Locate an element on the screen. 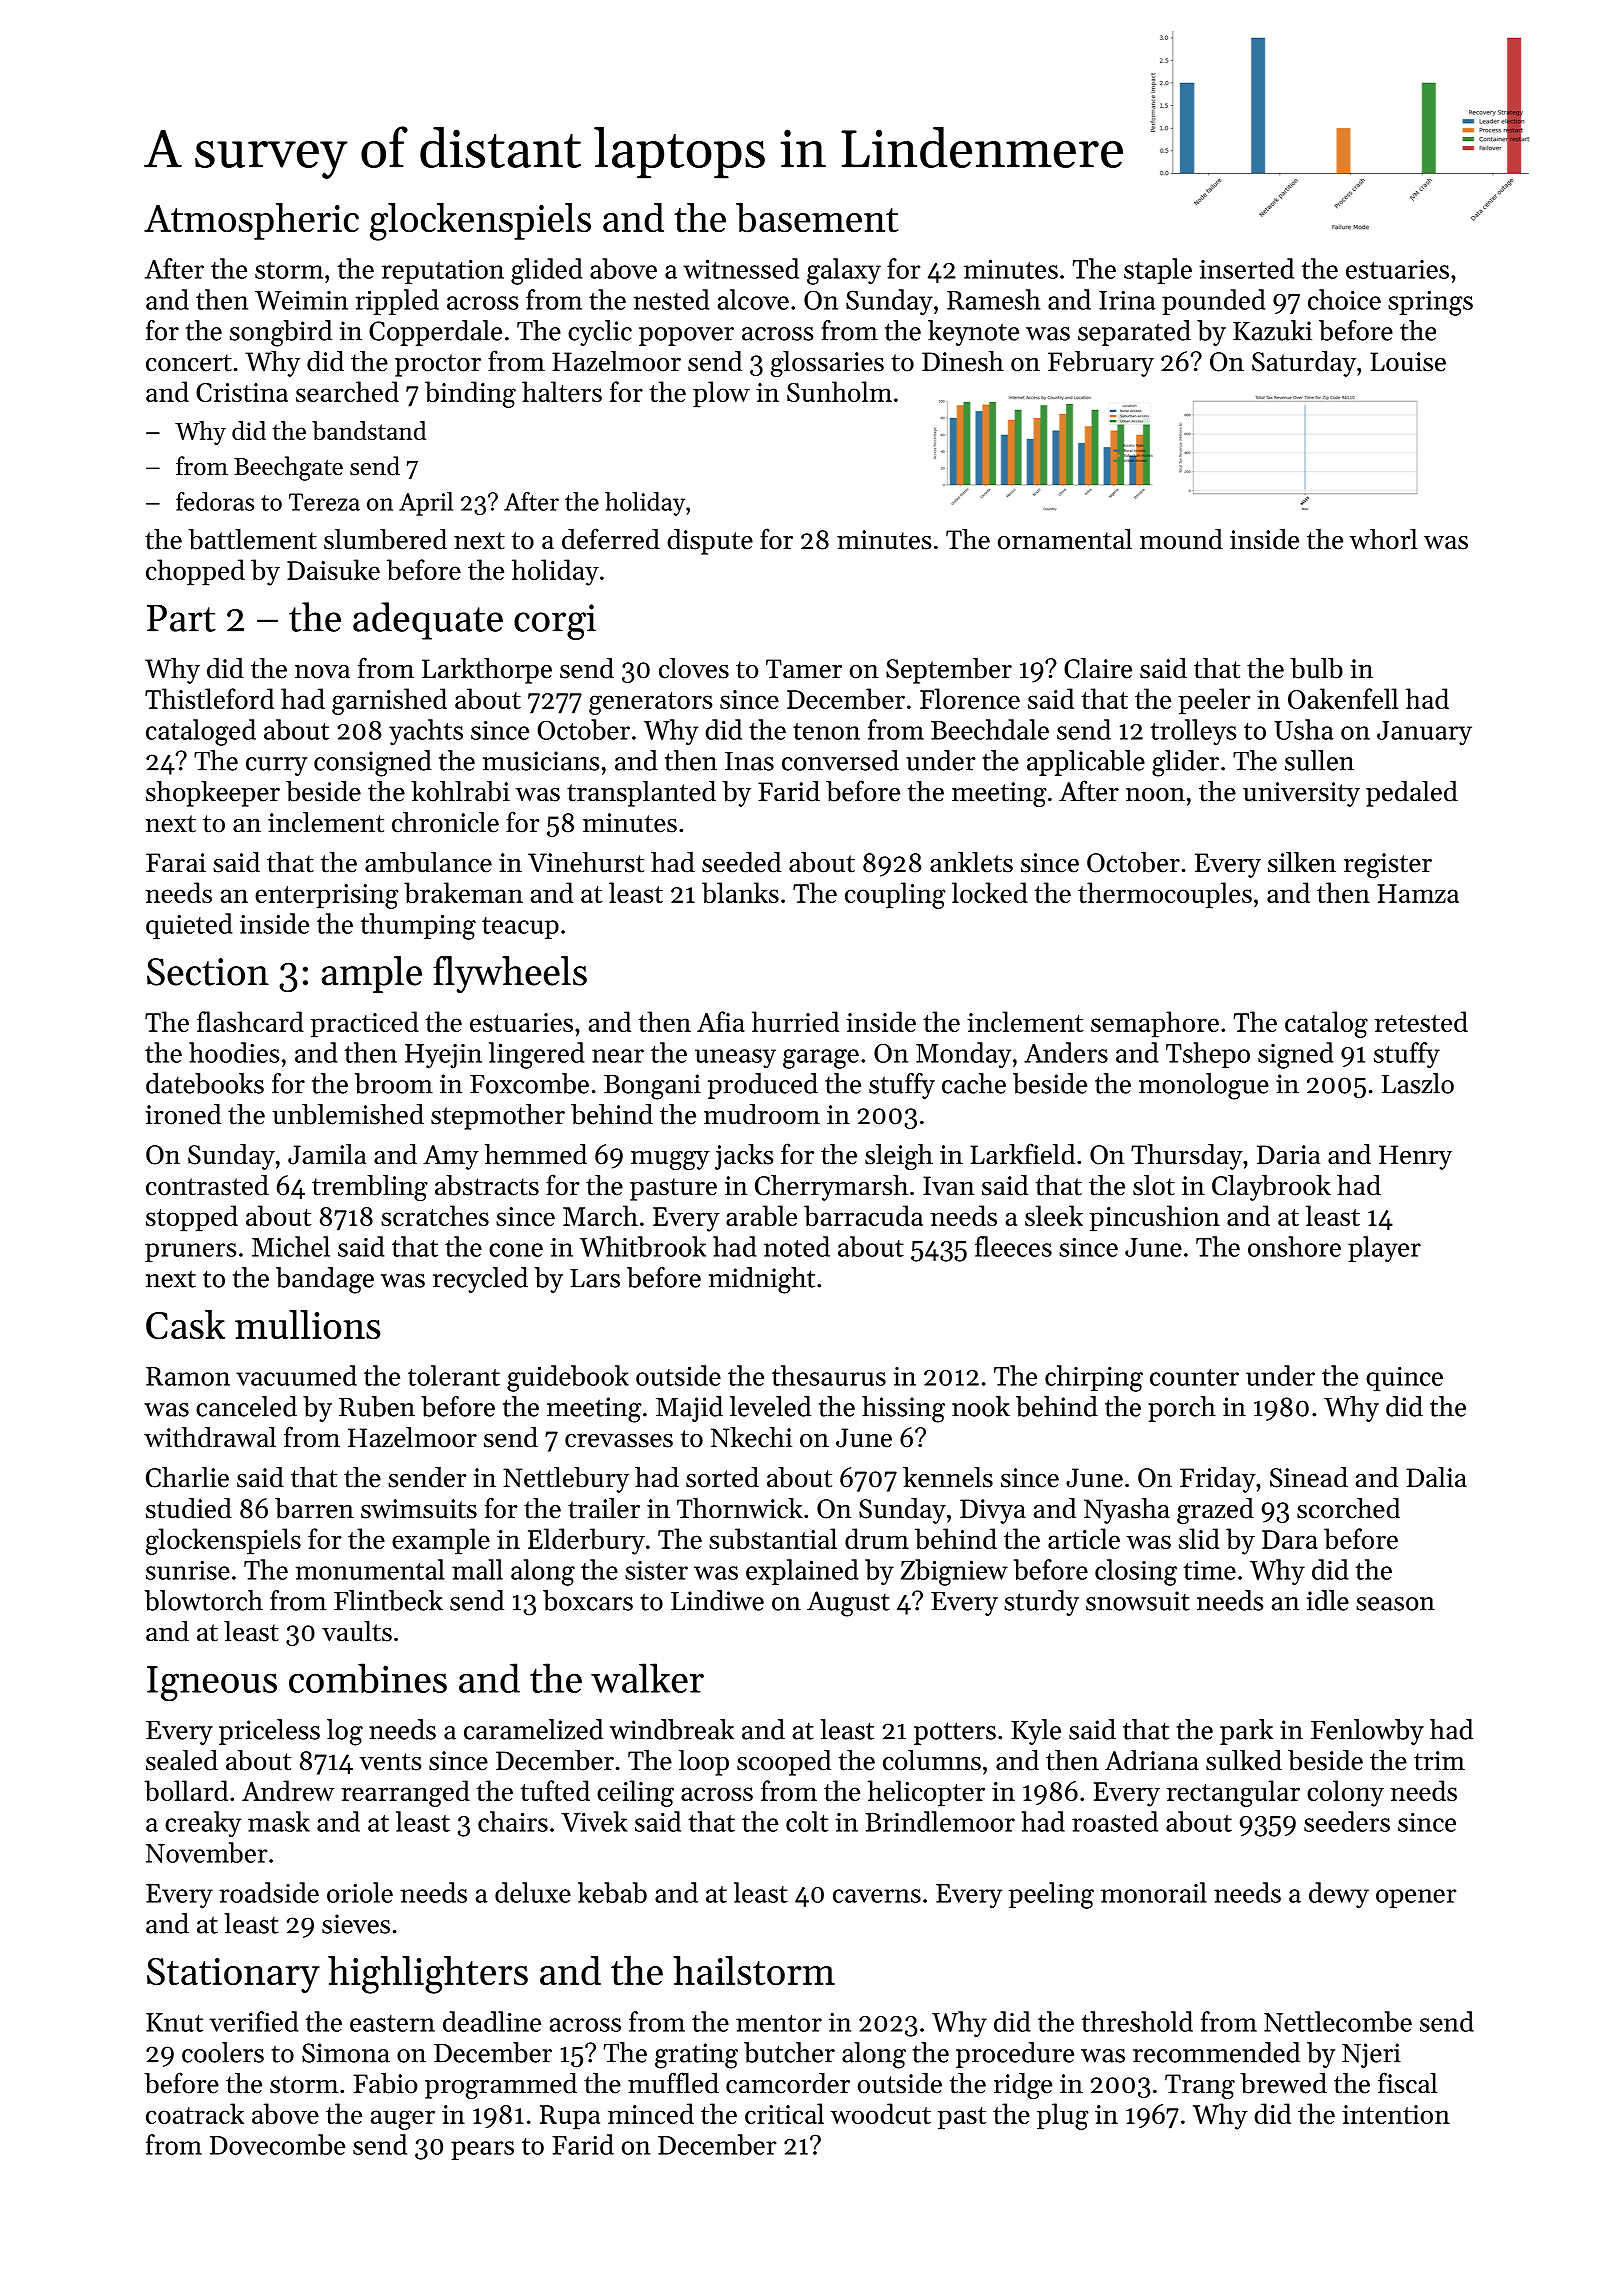 The height and width of the screenshot is (2292, 1620). critical is located at coordinates (784, 2113).
